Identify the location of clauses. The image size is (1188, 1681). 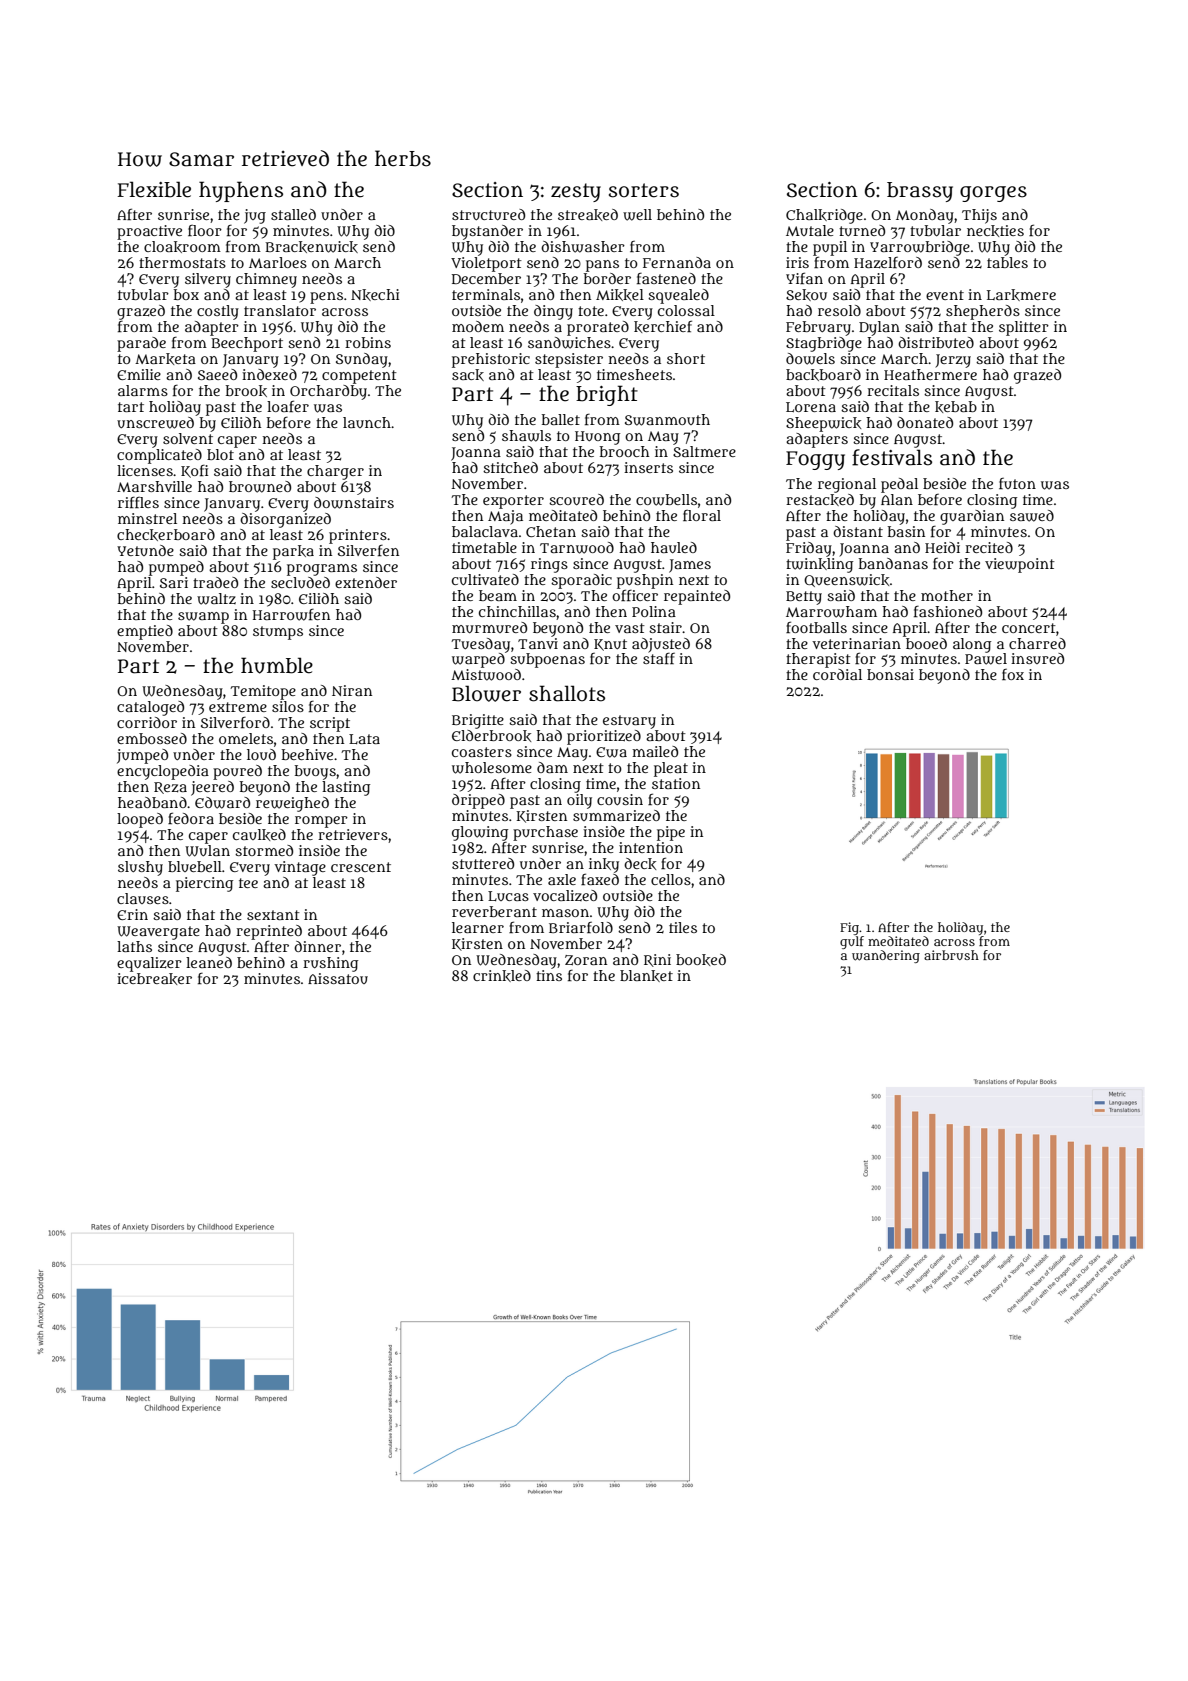
(143, 898).
